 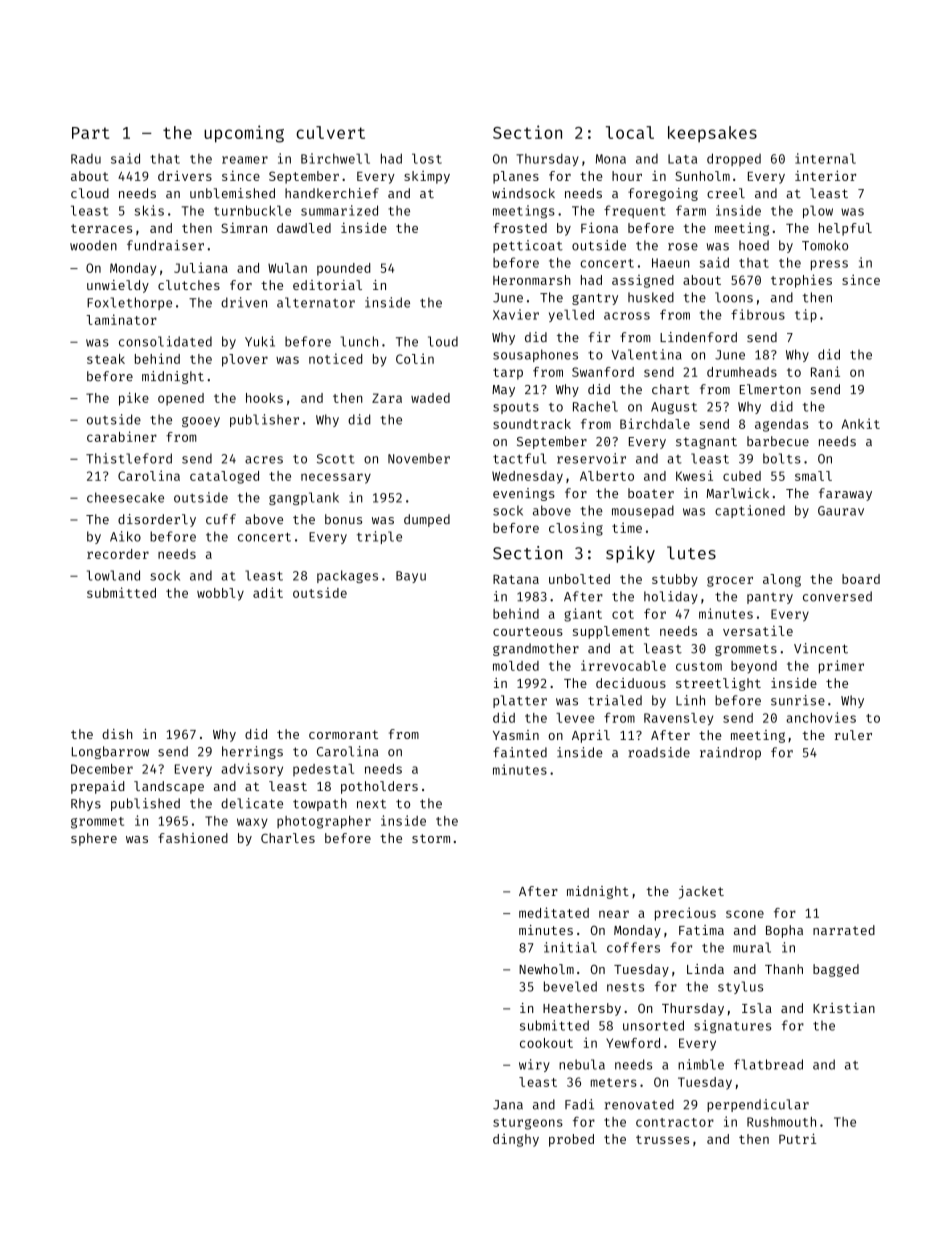 What do you see at coordinates (845, 494) in the image?
I see `faraway` at bounding box center [845, 494].
